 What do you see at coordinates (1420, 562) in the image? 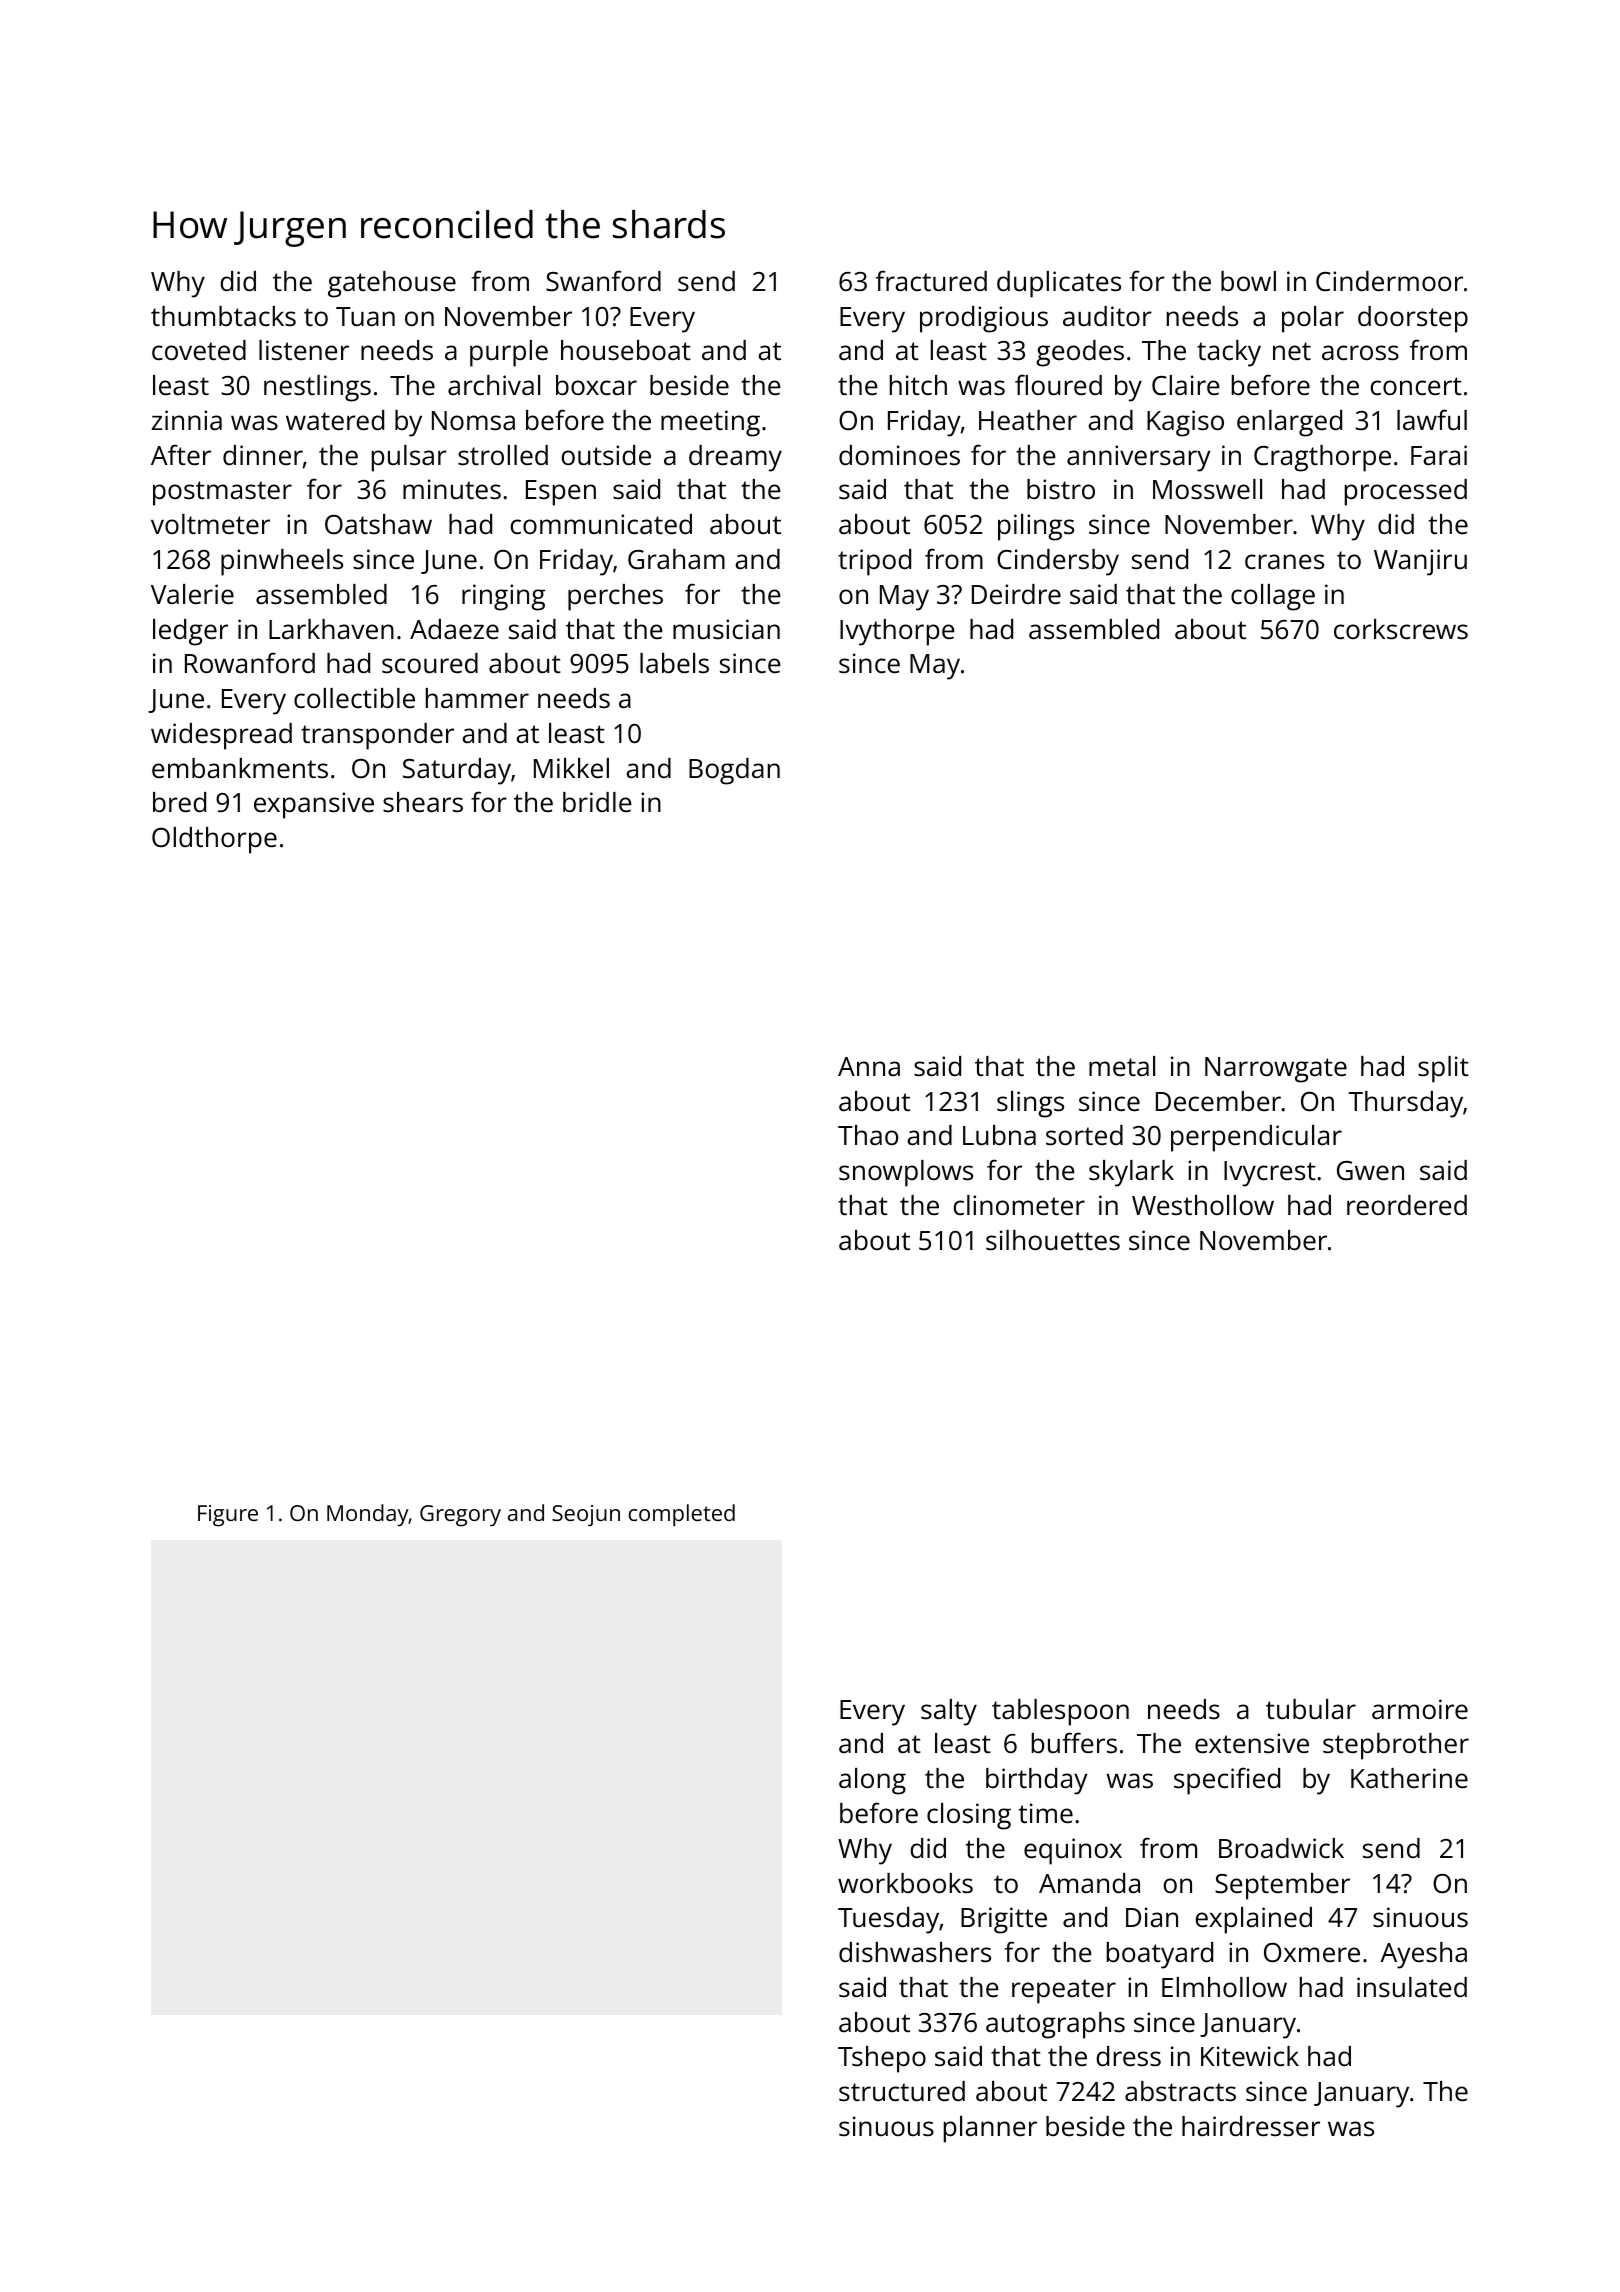
I see `Wanjiru` at bounding box center [1420, 562].
